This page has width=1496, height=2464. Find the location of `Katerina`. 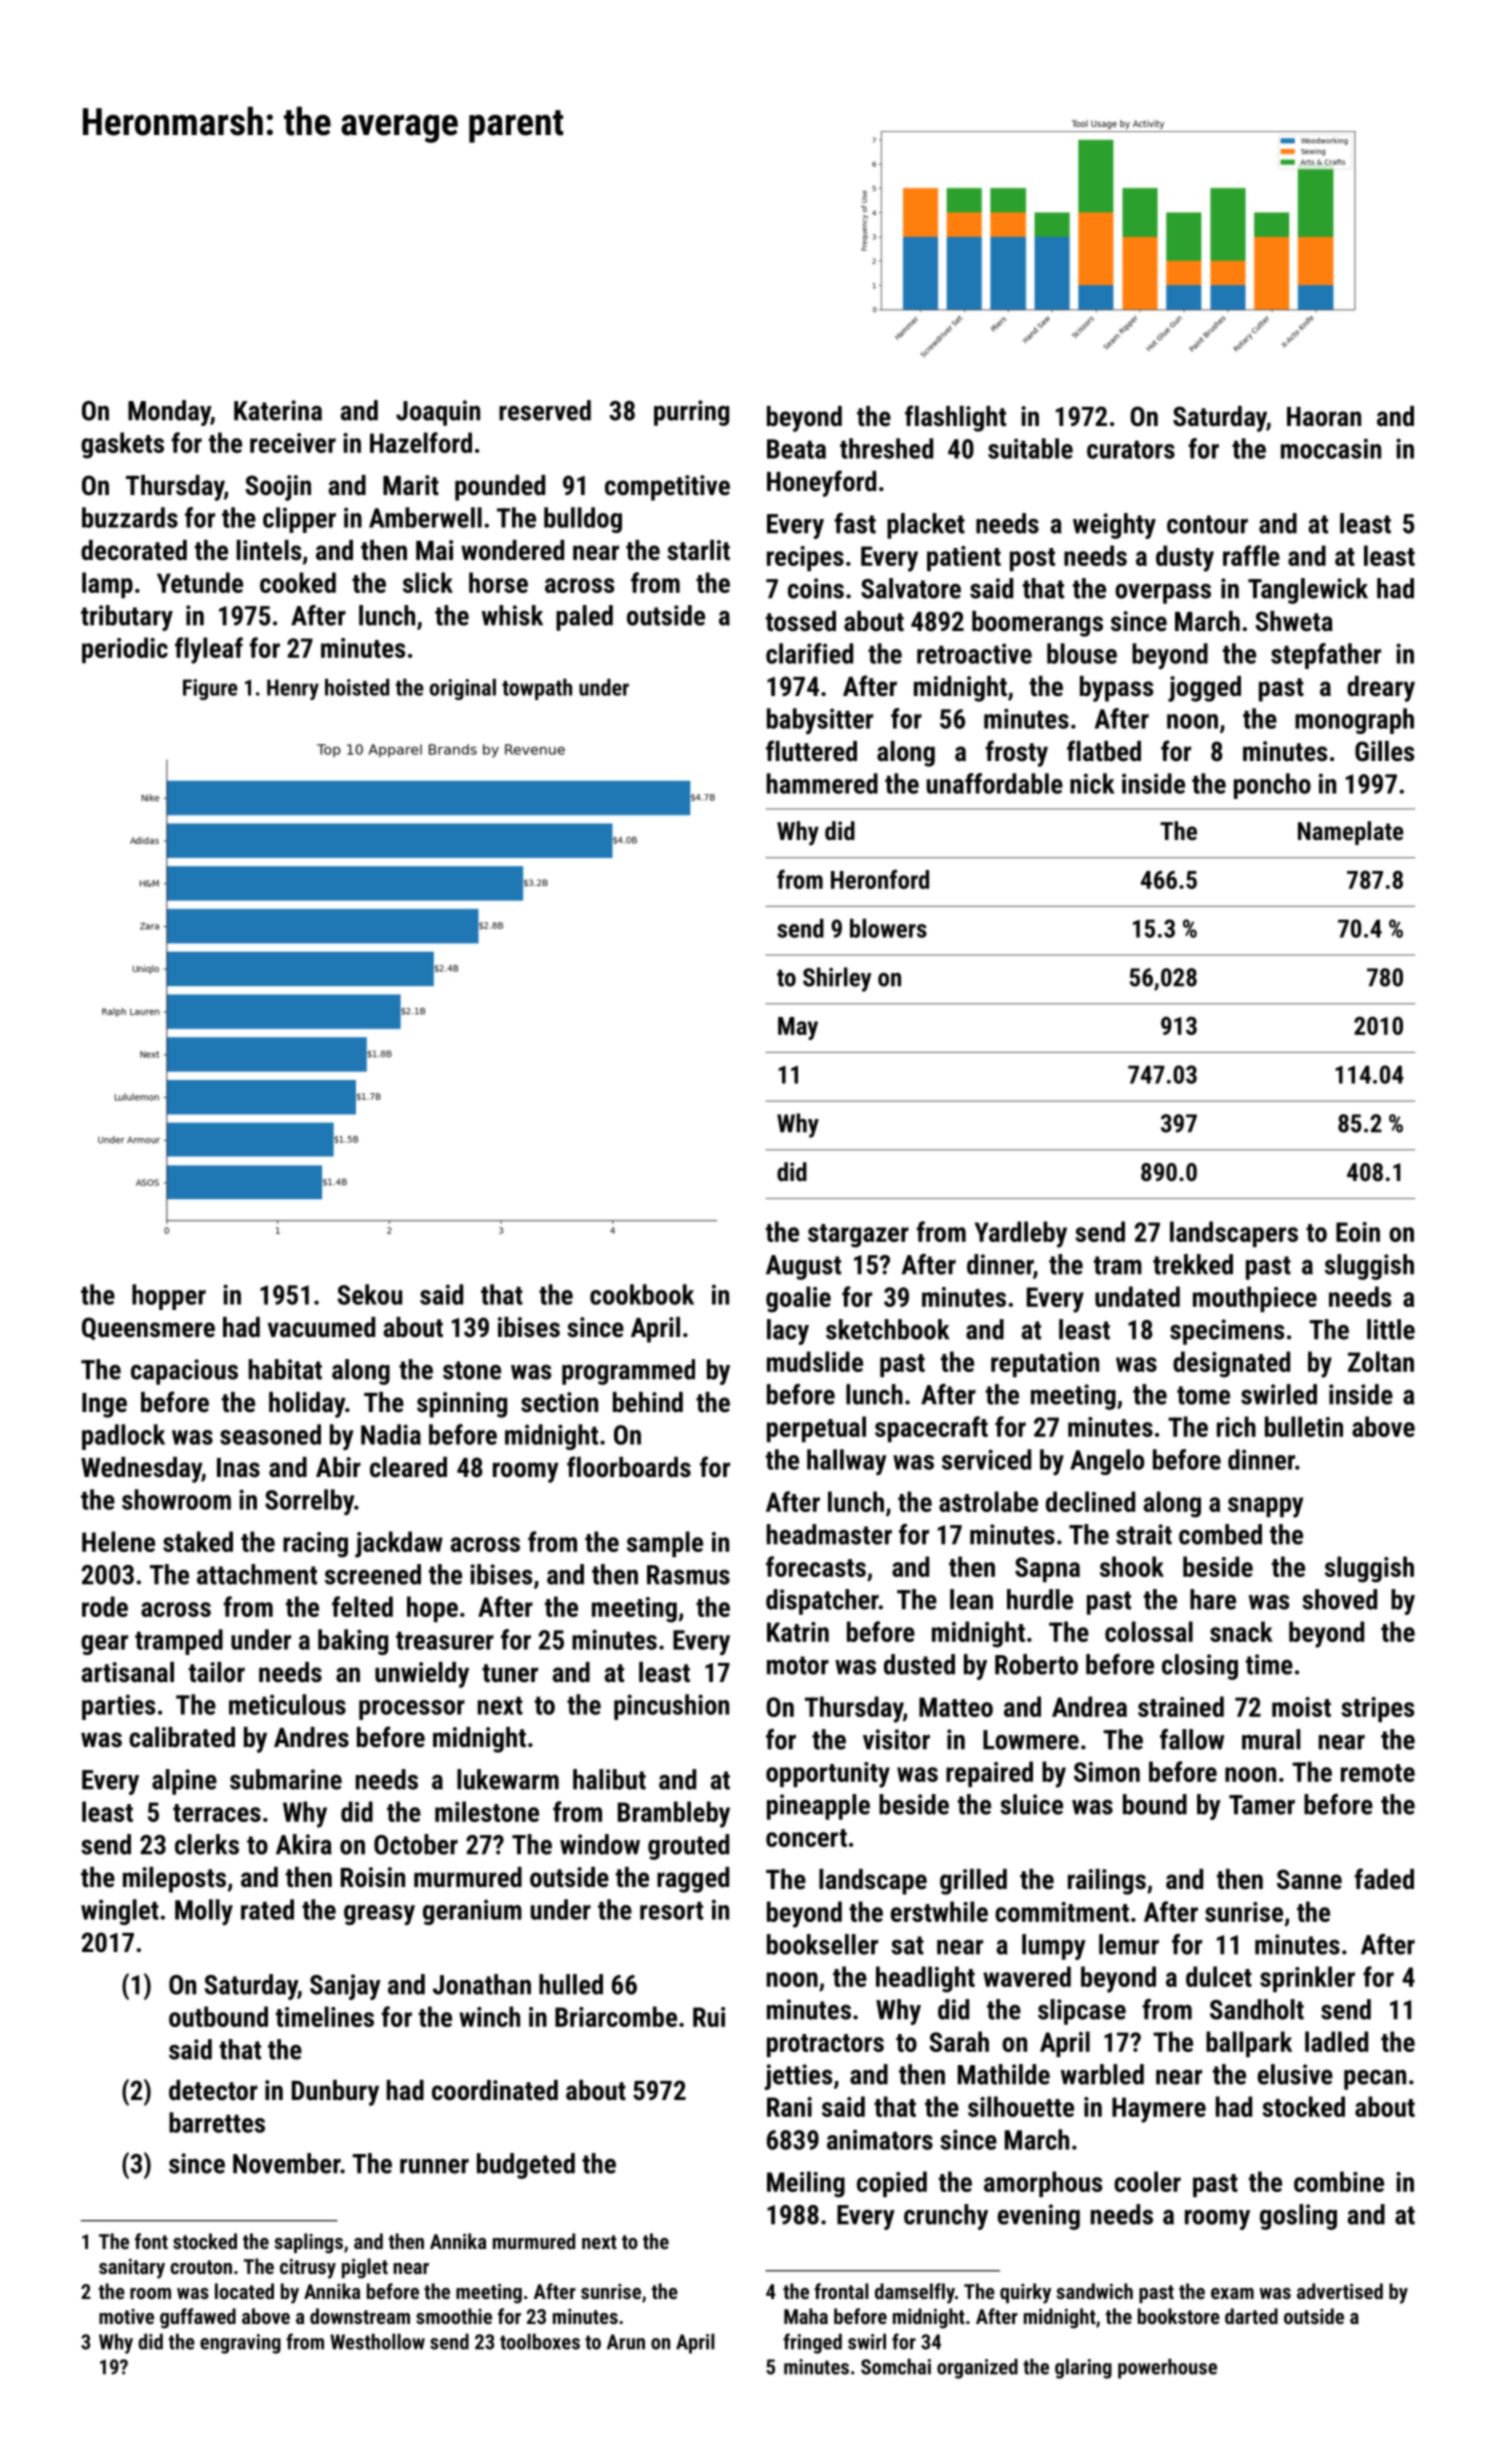

Katerina is located at coordinates (278, 410).
